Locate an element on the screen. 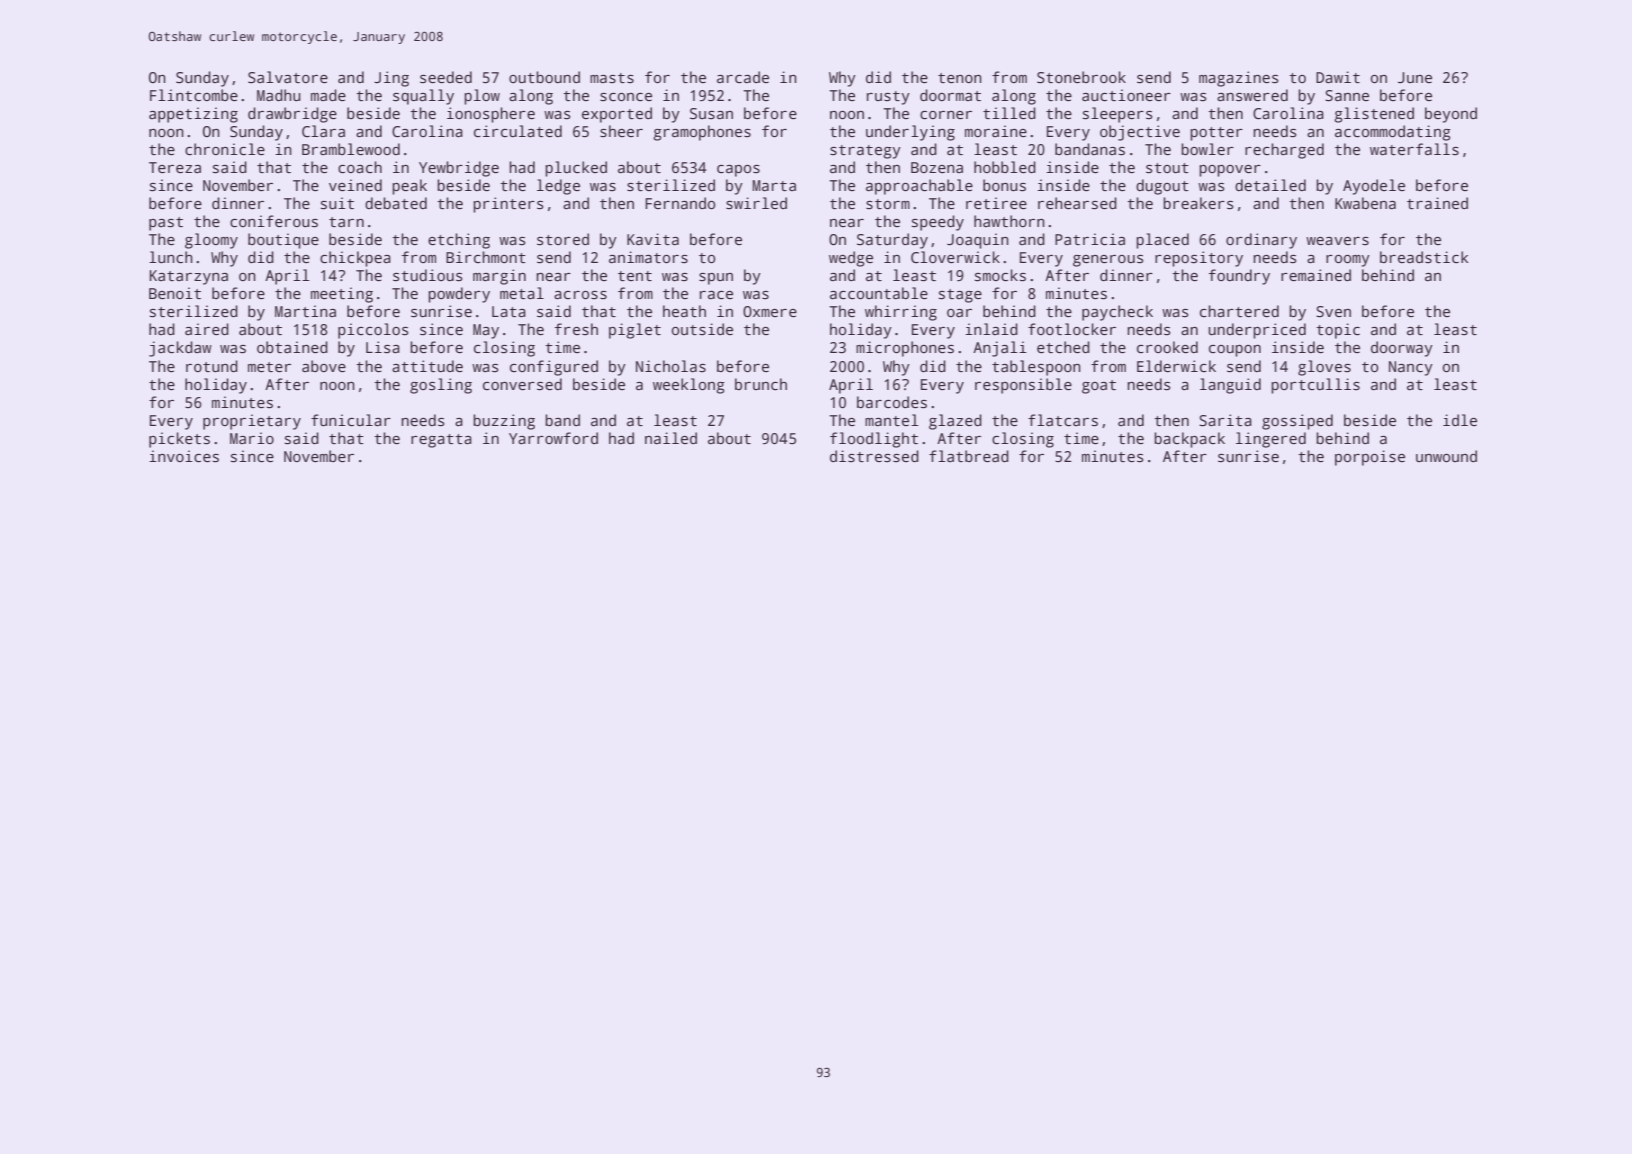  Katarzyna is located at coordinates (189, 277).
